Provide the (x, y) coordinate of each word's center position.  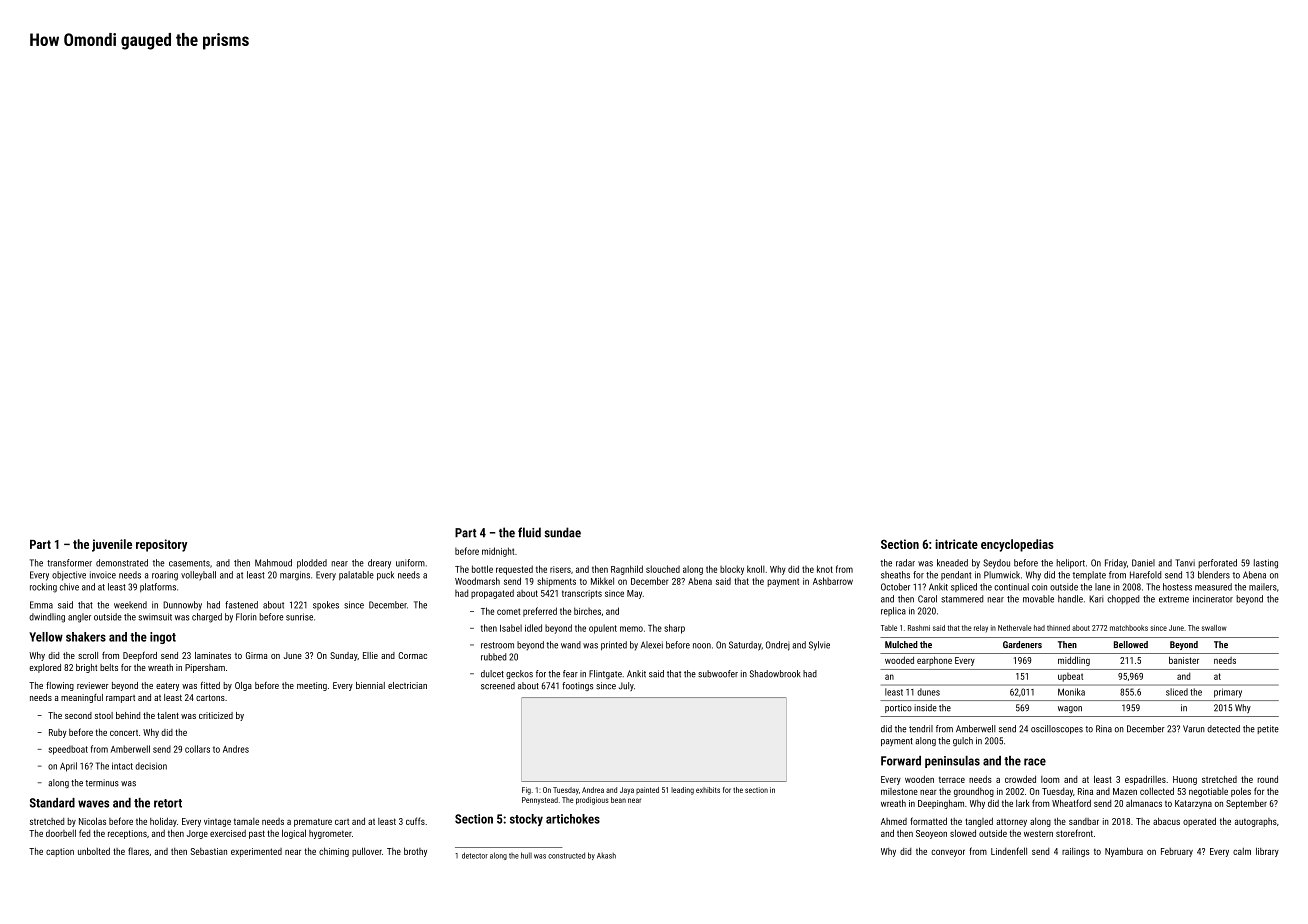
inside (925, 708)
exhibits (708, 790)
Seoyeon (931, 834)
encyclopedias (1017, 545)
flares (138, 851)
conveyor (948, 853)
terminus (102, 783)
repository (161, 545)
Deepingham (941, 804)
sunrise (299, 617)
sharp (674, 629)
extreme (1174, 599)
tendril (921, 729)
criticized (216, 715)
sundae (562, 532)
